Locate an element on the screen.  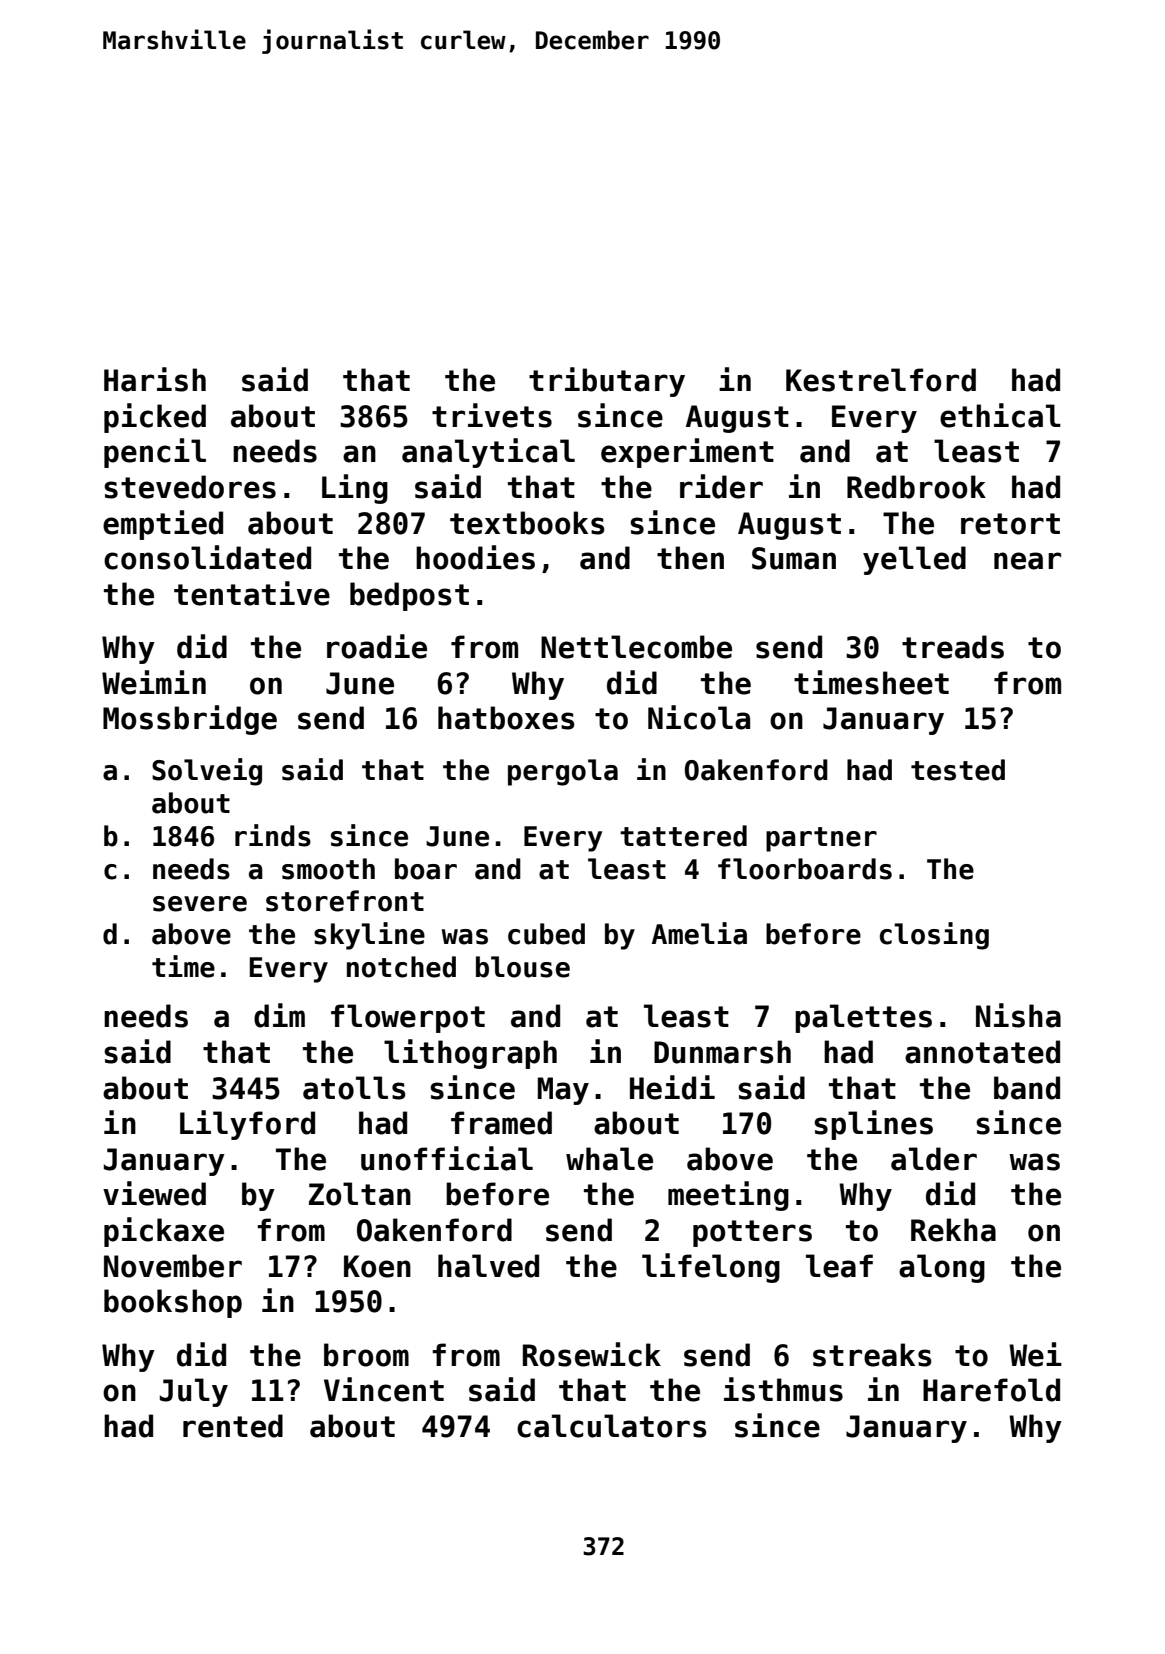
annotated is located at coordinates (982, 1052).
